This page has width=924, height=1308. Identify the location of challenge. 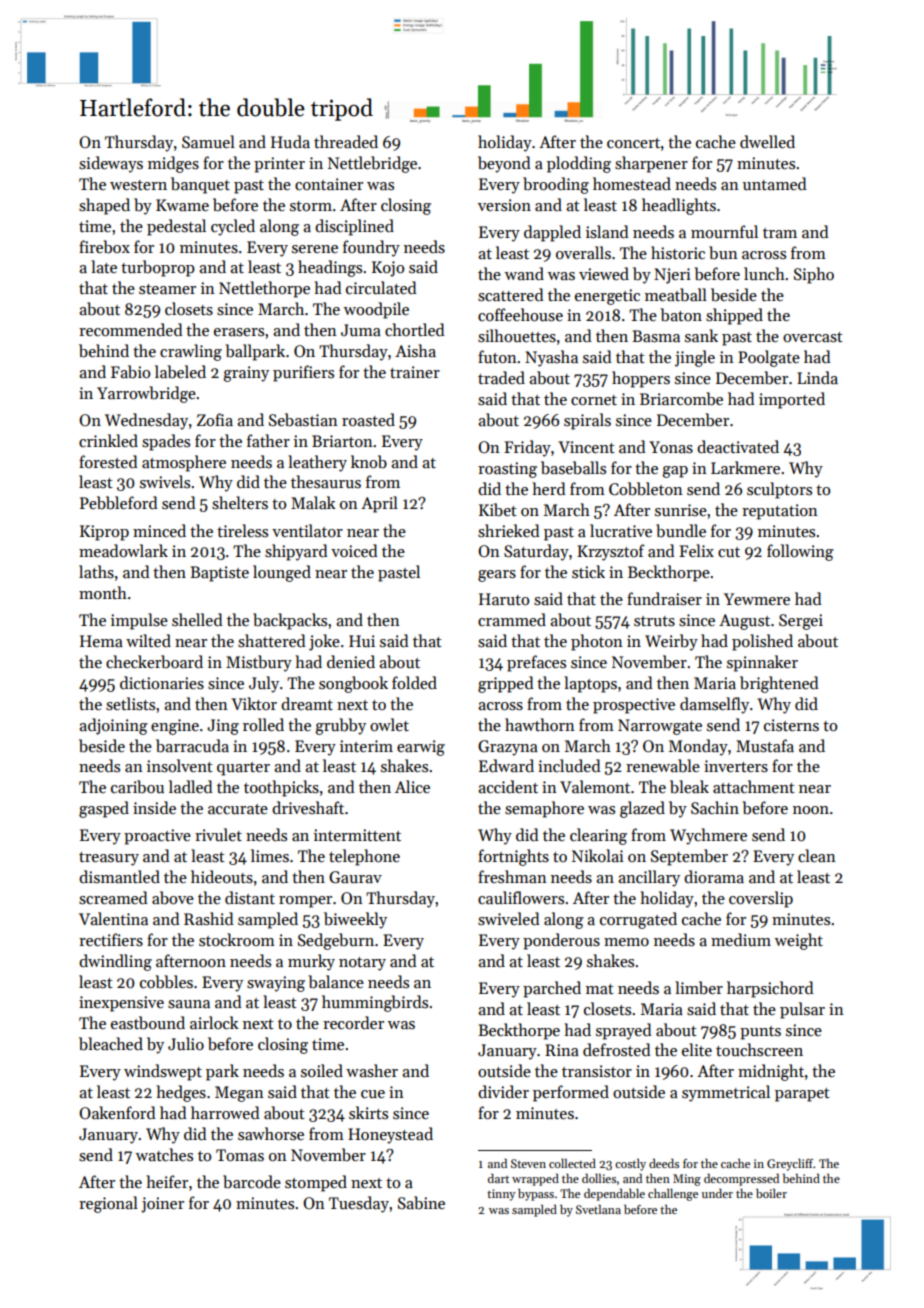
(673, 1194).
